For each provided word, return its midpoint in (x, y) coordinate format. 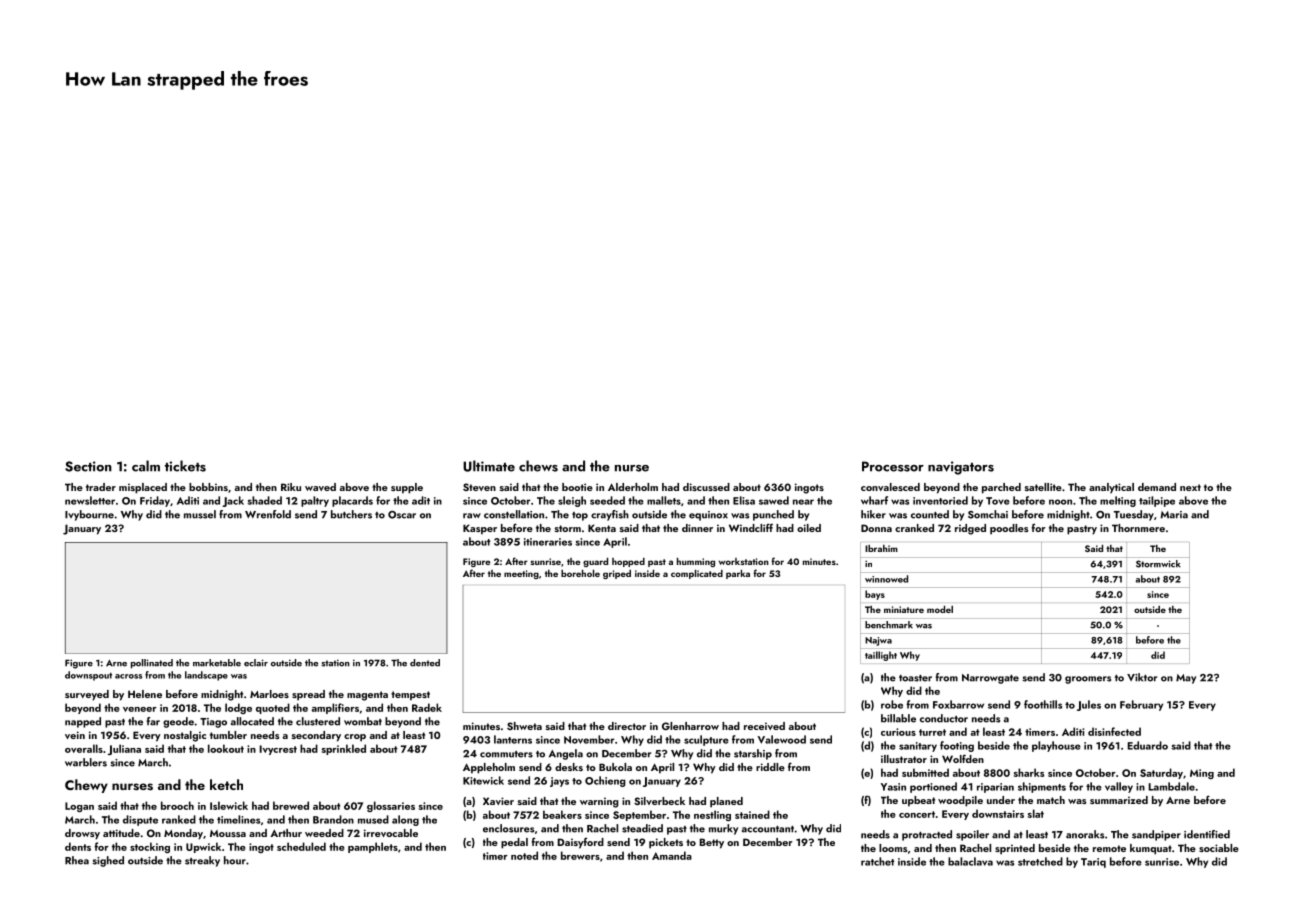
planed (726, 802)
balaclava (970, 861)
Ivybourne (89, 515)
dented (425, 663)
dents (78, 846)
